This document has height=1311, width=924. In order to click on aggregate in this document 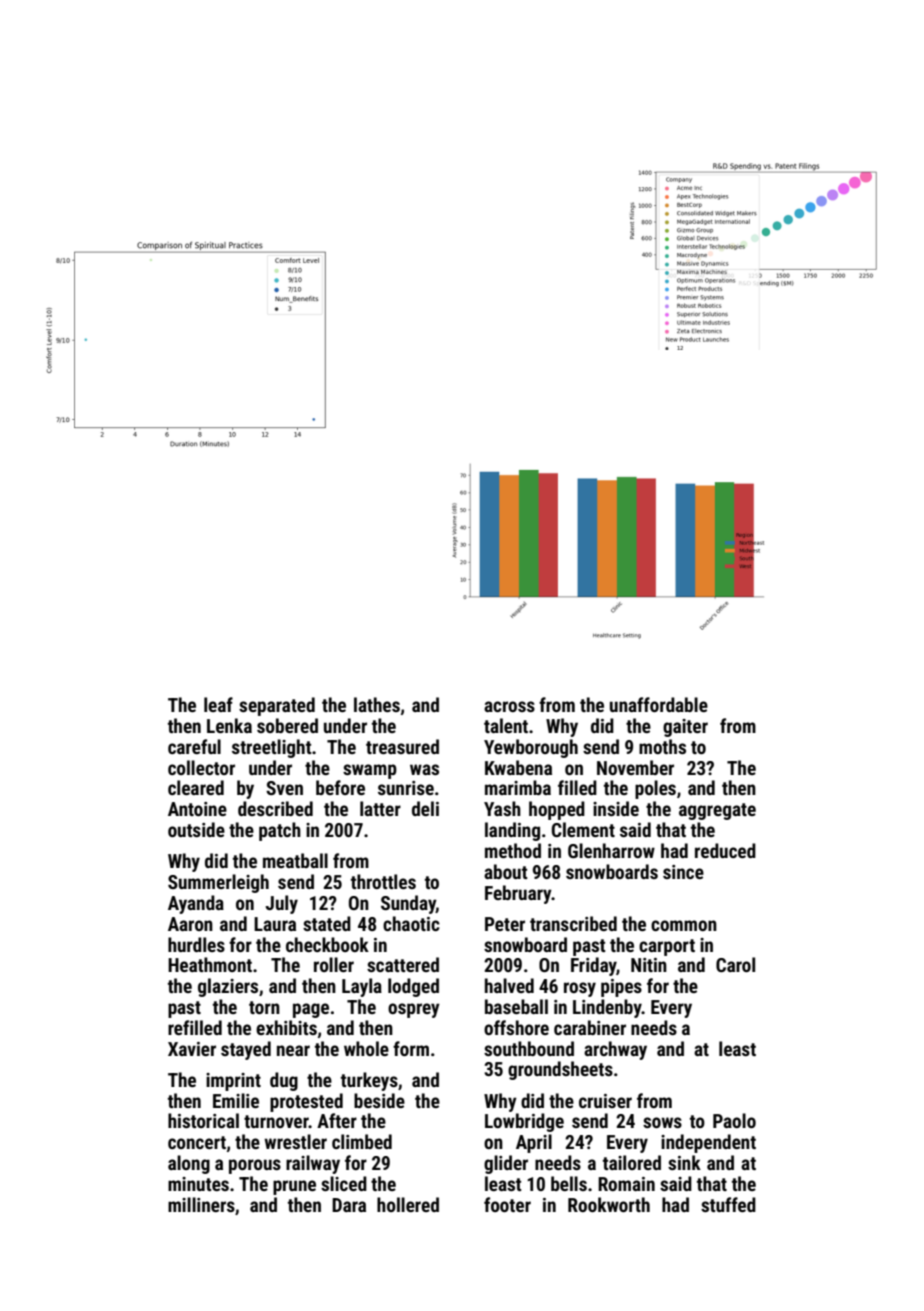, I will do `click(717, 811)`.
